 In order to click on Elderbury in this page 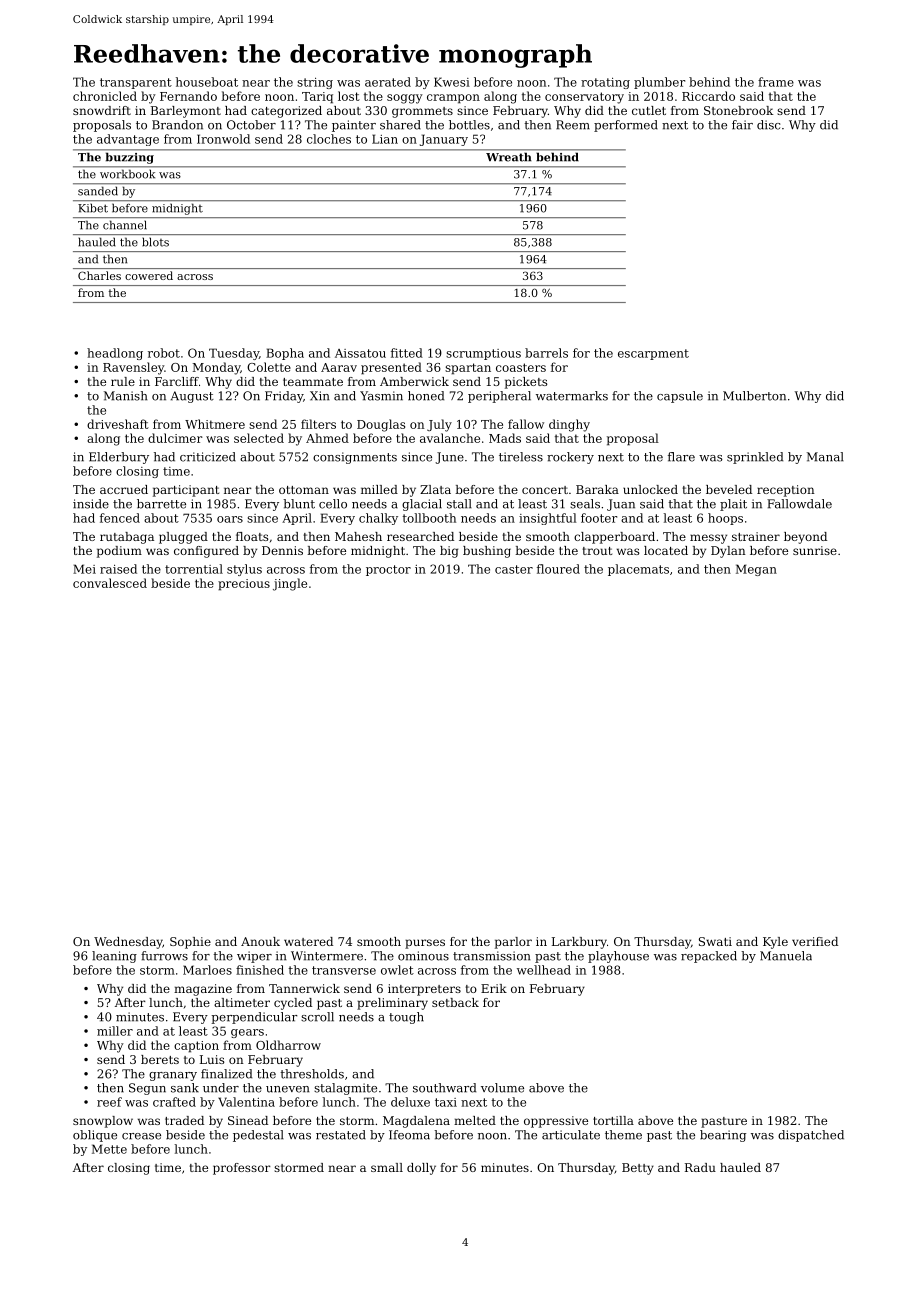, I will do `click(119, 458)`.
